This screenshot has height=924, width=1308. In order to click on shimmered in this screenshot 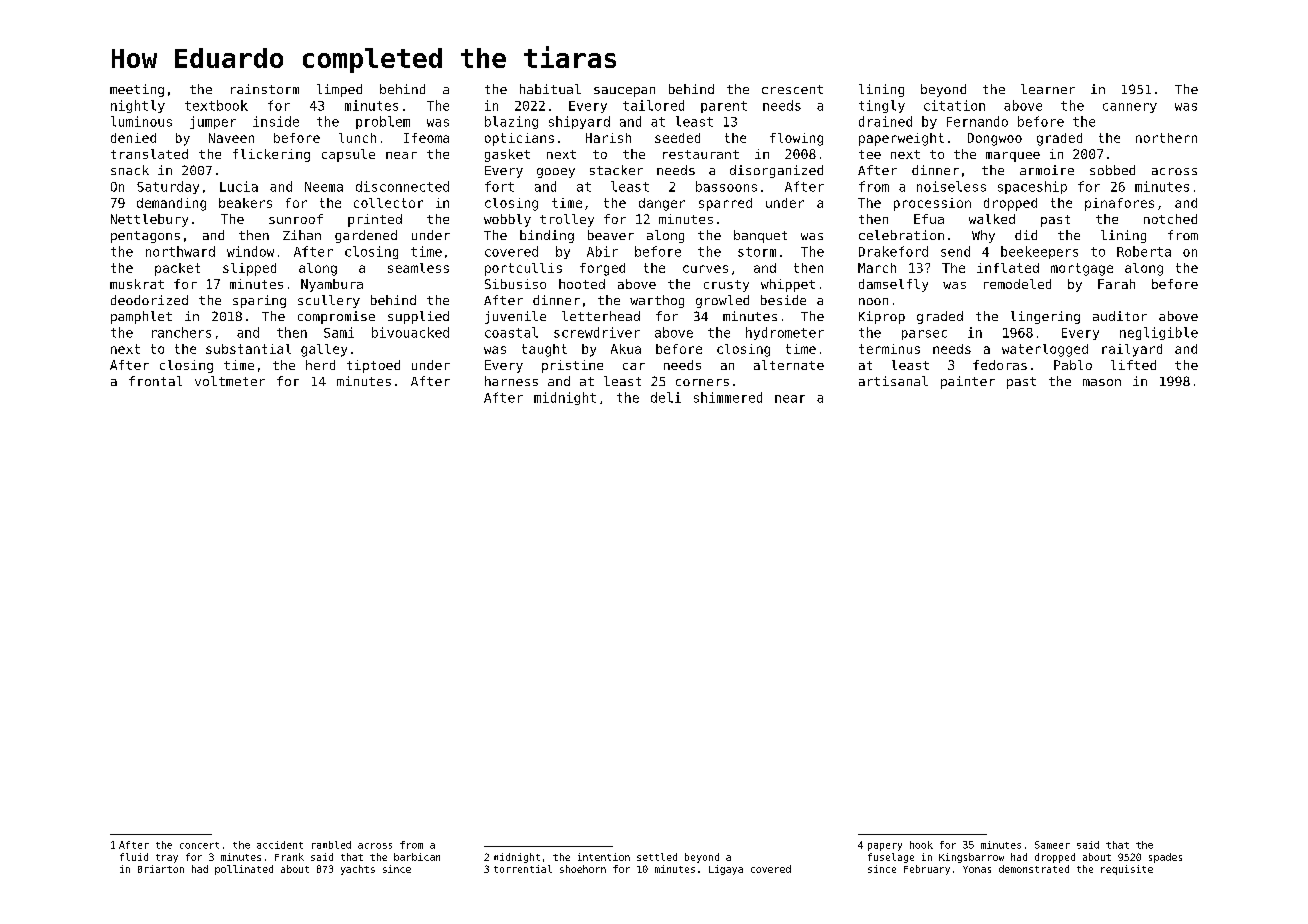, I will do `click(728, 397)`.
